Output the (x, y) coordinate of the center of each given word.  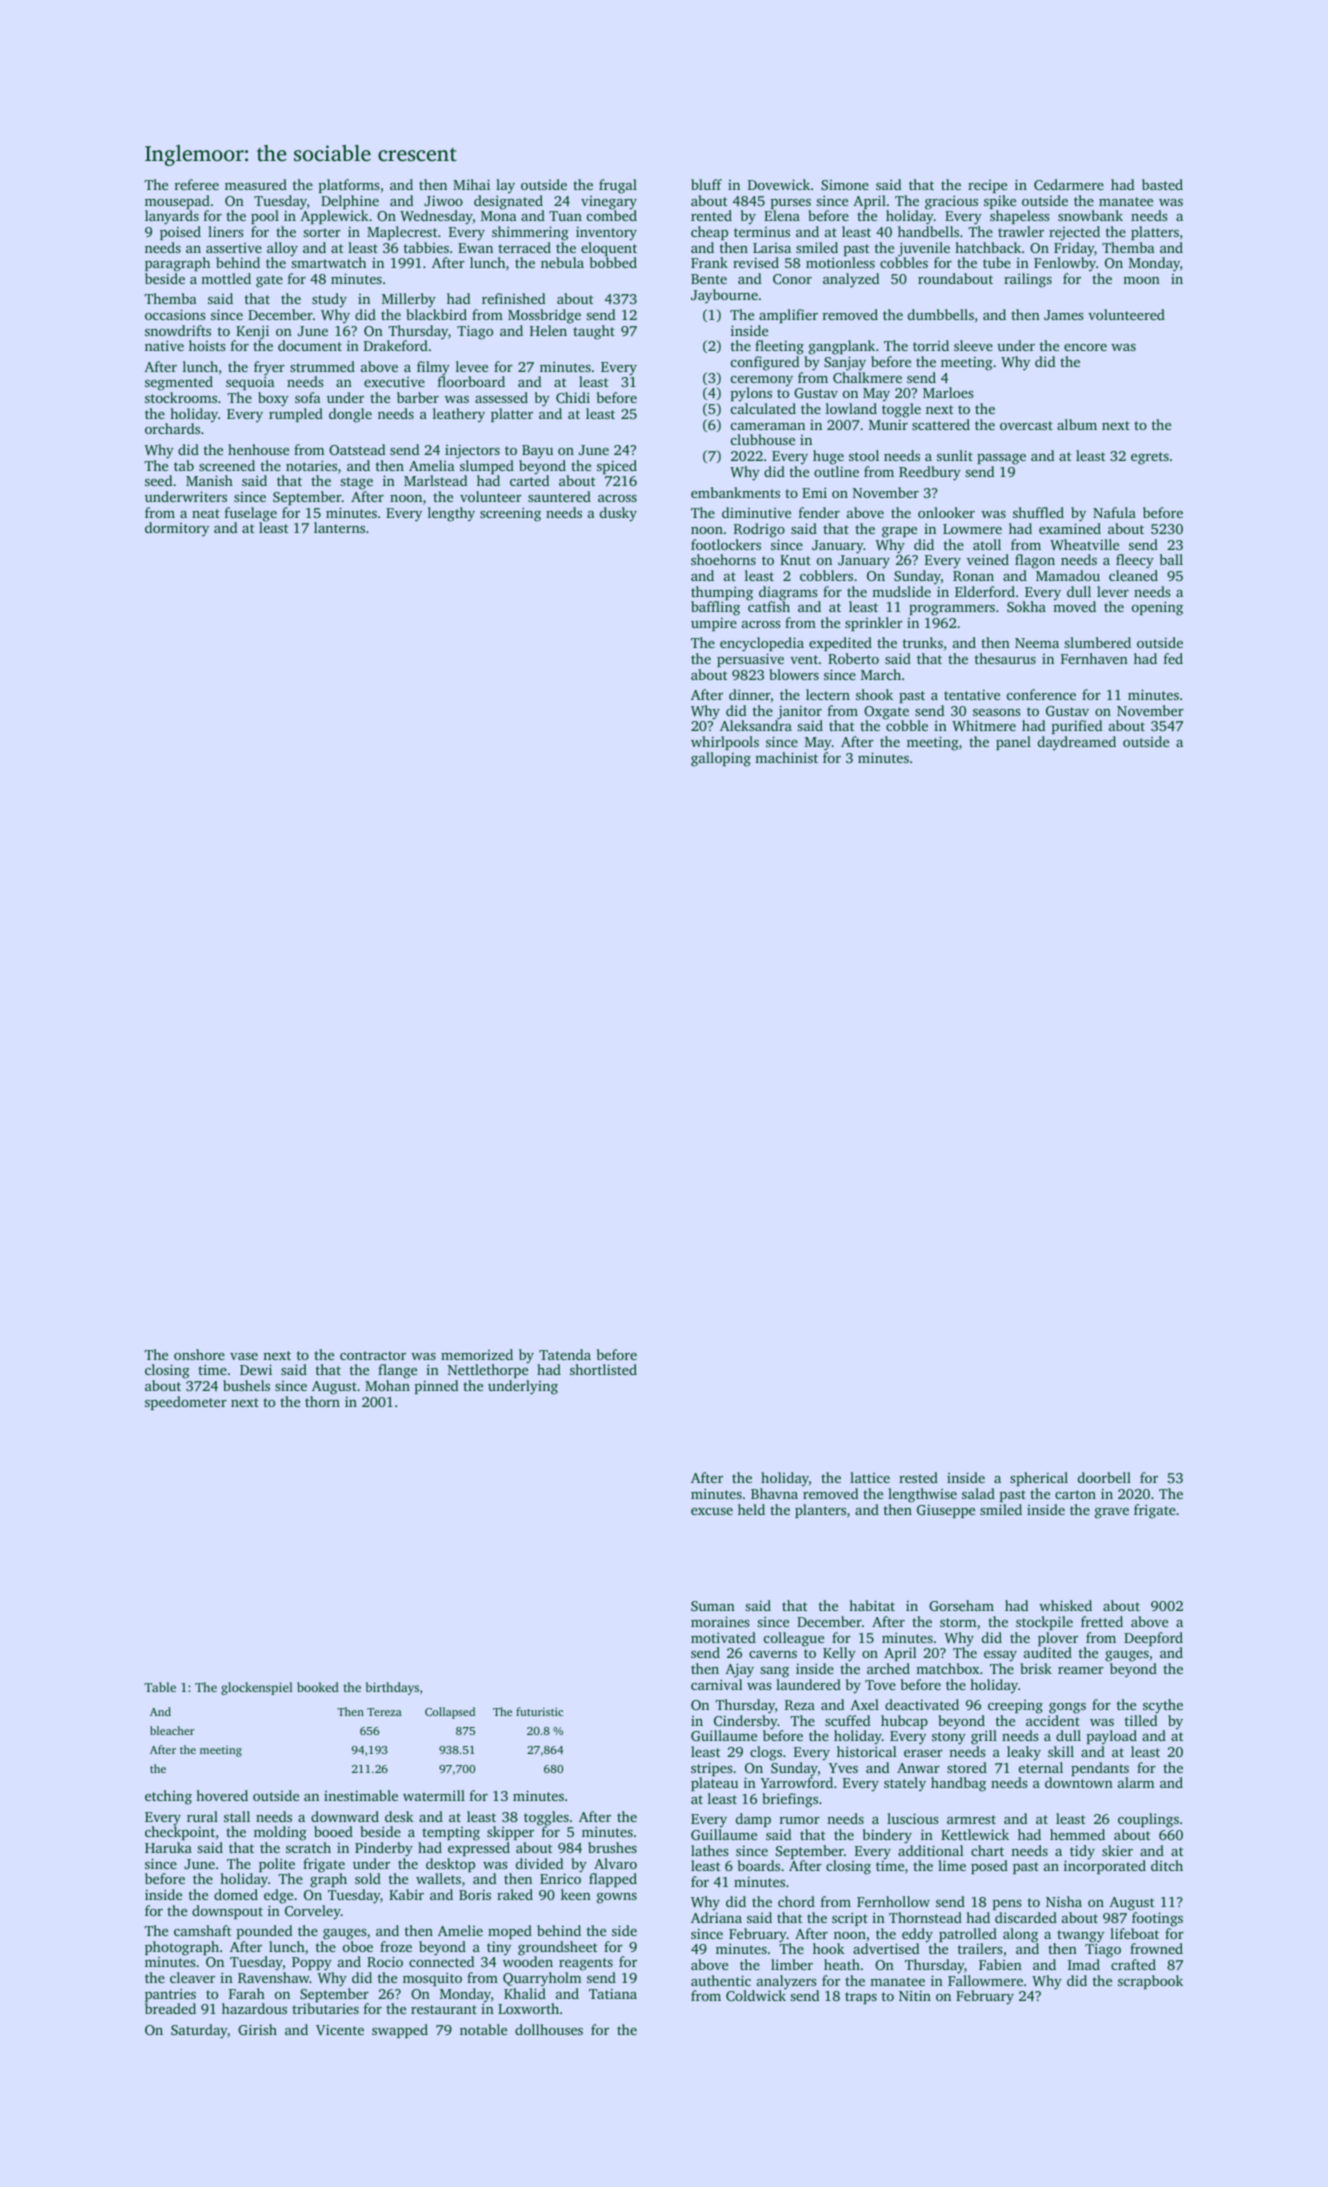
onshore (199, 1354)
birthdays (392, 1688)
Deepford (1153, 1639)
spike (1000, 202)
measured (256, 184)
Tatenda (565, 1354)
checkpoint (180, 1833)
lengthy (451, 514)
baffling (715, 608)
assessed (501, 397)
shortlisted (603, 1369)
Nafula (1114, 512)
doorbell (1104, 1477)
